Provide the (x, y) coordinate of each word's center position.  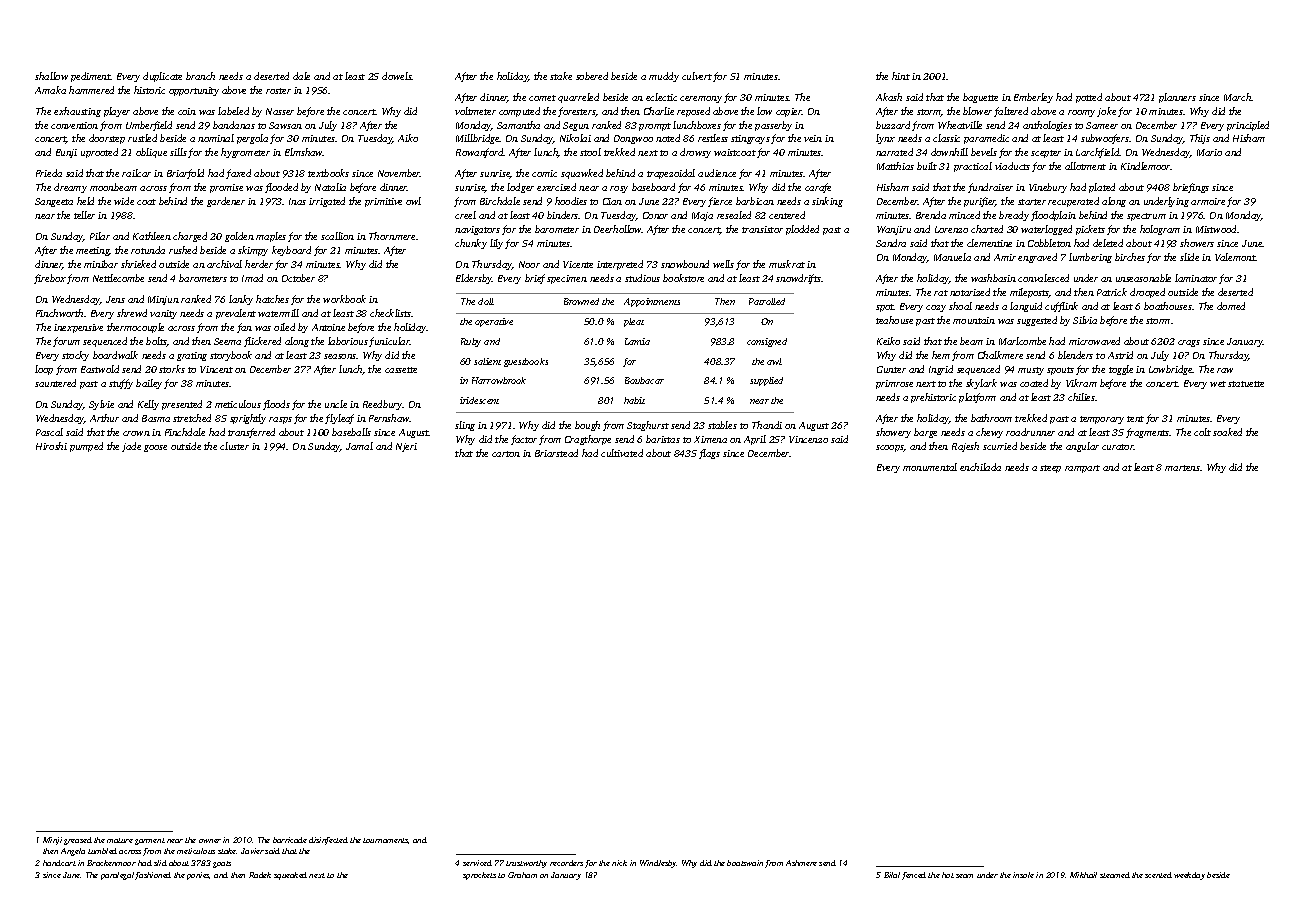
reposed (693, 112)
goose (155, 448)
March (1238, 97)
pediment (91, 77)
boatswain (745, 863)
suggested (1037, 321)
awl (774, 361)
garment (150, 841)
